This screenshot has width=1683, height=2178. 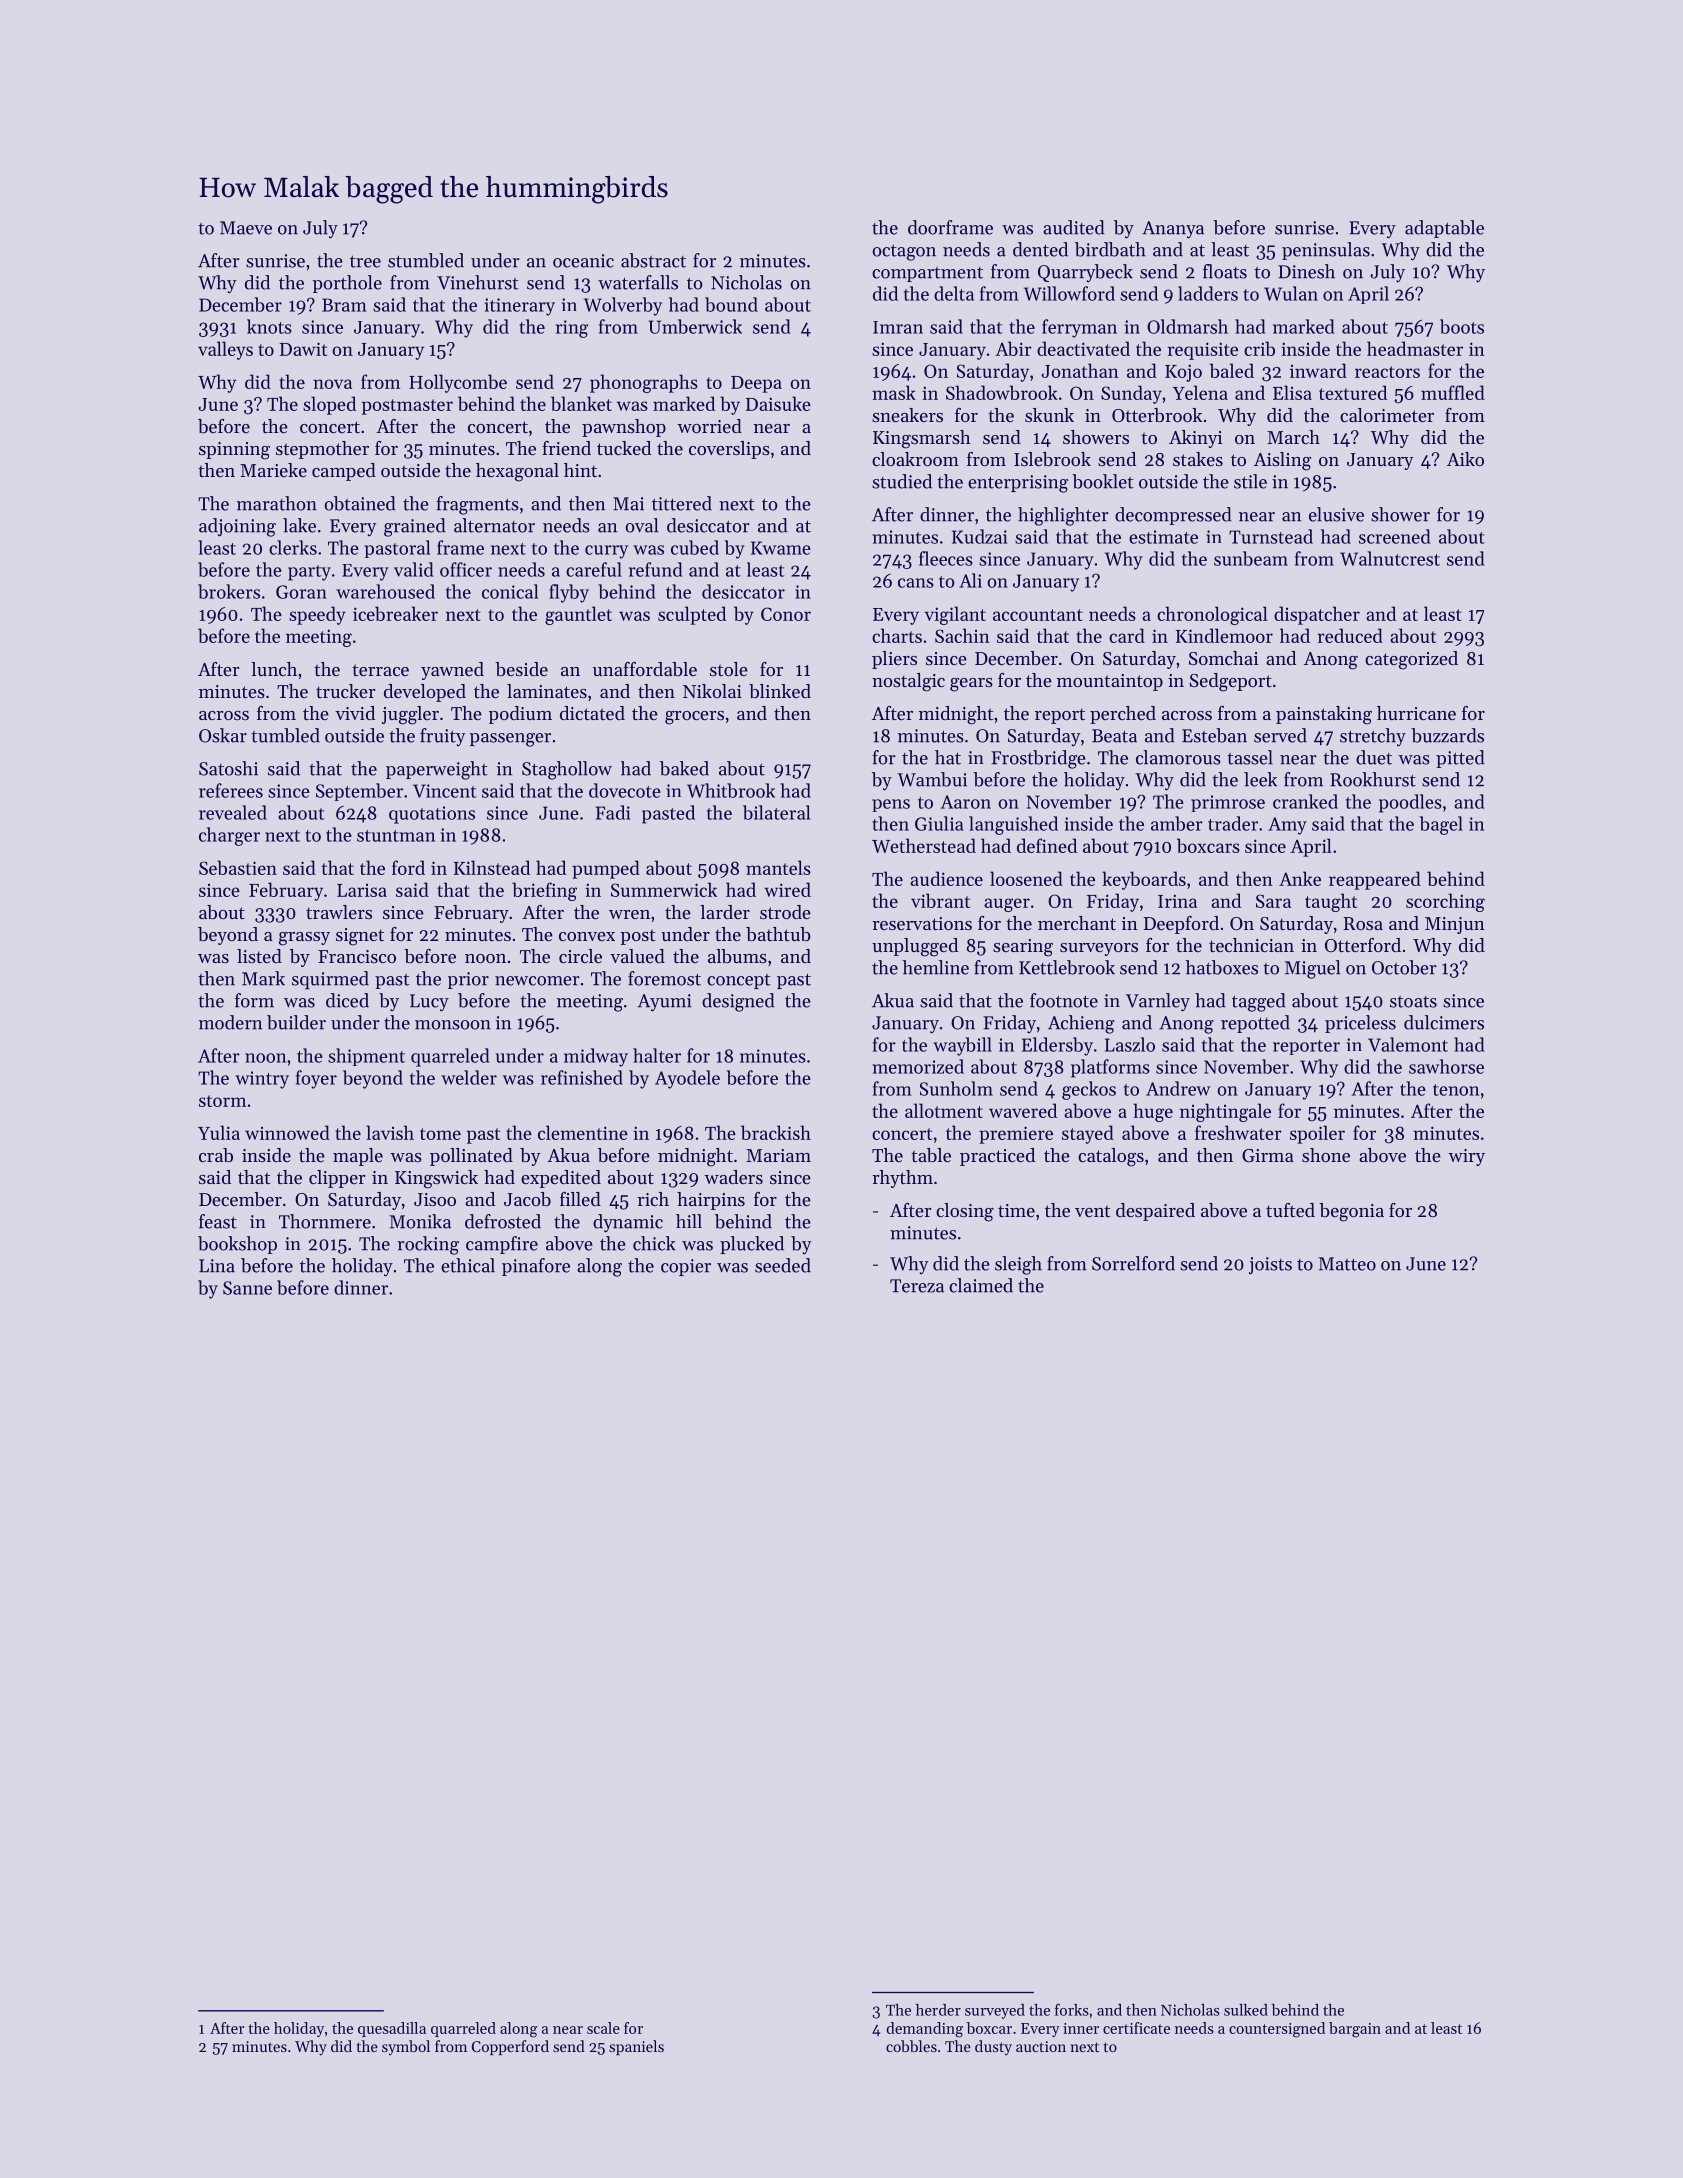 What do you see at coordinates (686, 1267) in the screenshot?
I see `copier` at bounding box center [686, 1267].
